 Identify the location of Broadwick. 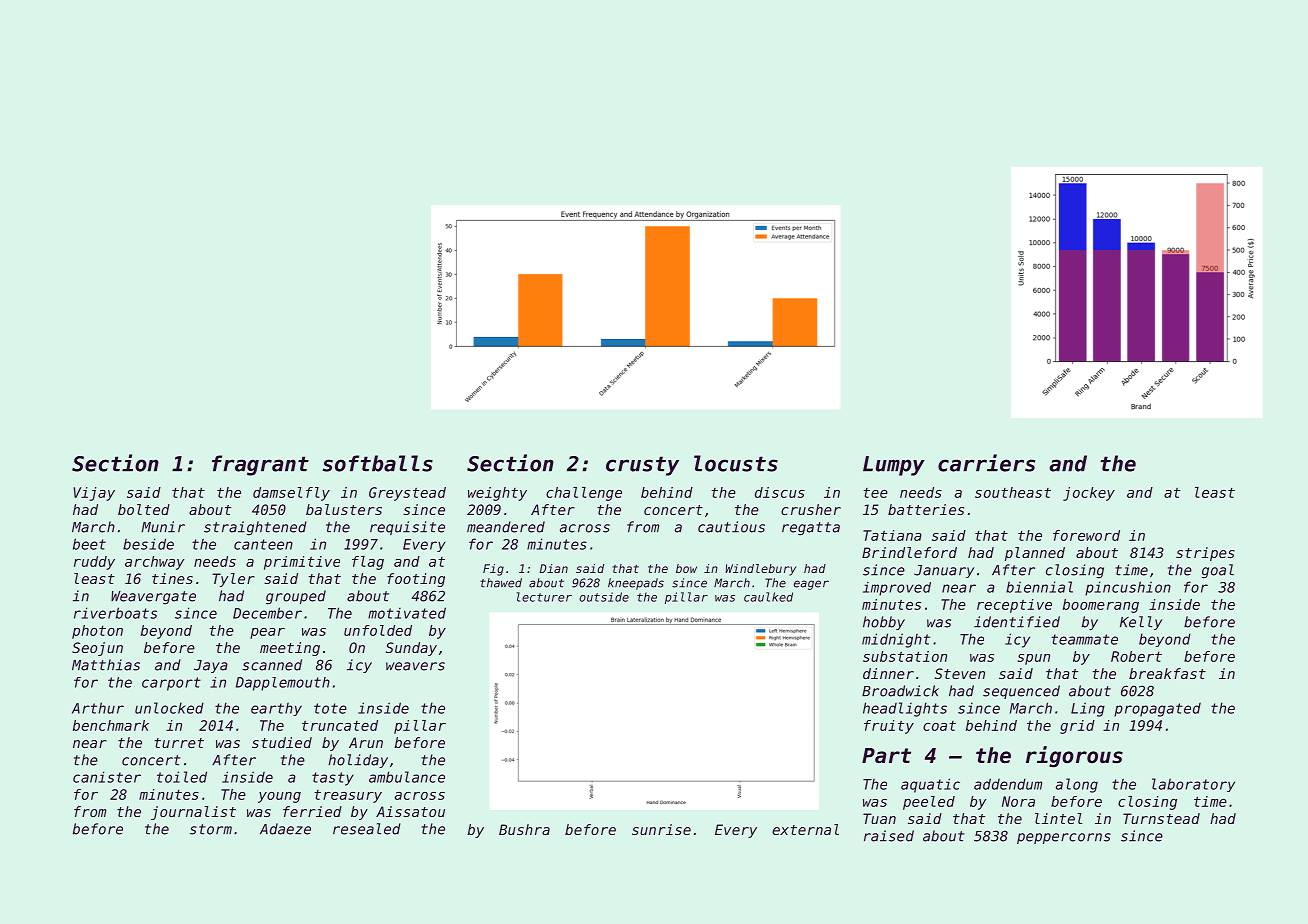
(900, 691).
